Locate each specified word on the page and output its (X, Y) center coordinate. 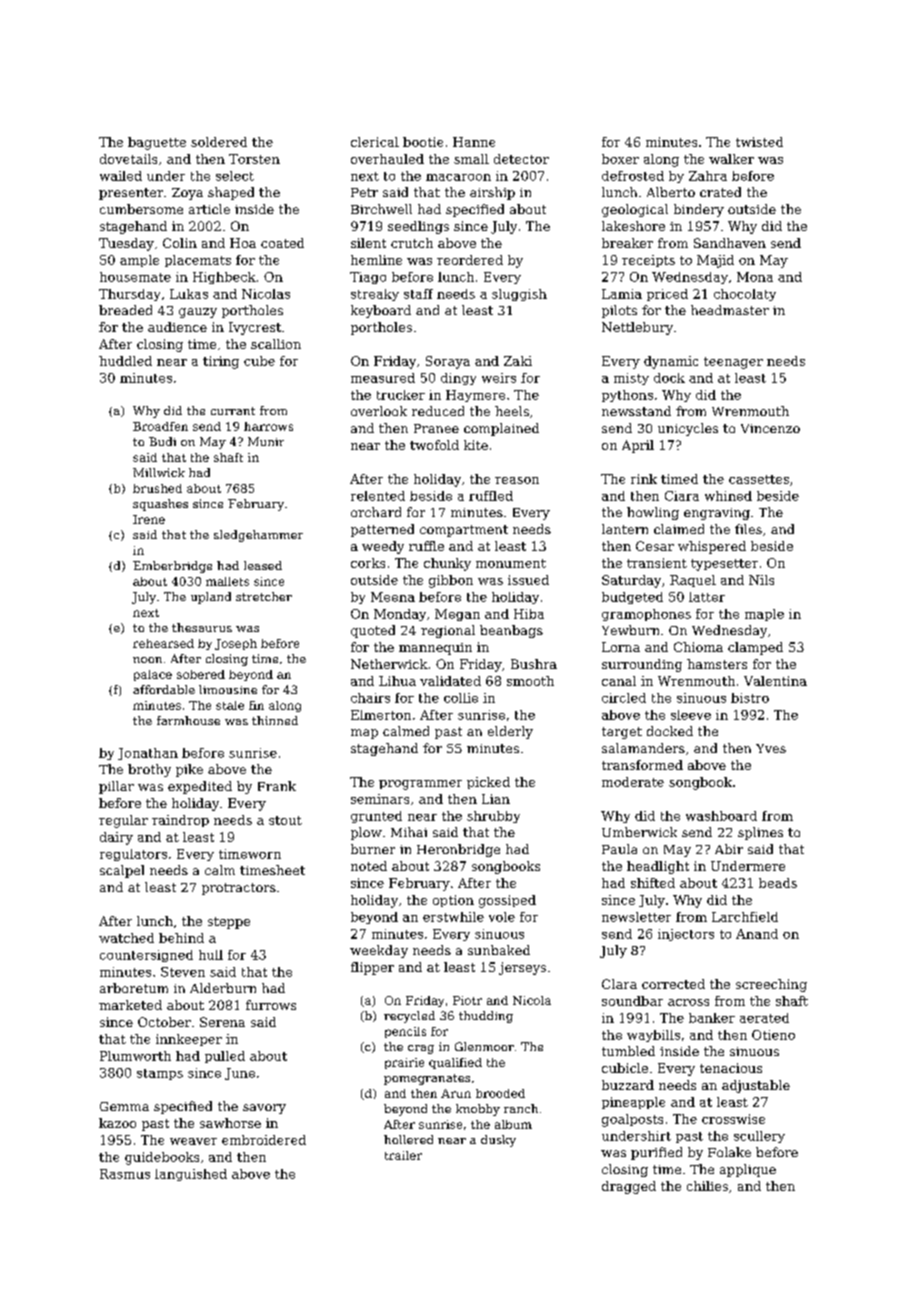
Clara (619, 984)
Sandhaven (730, 243)
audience (177, 327)
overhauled (387, 159)
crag (421, 1049)
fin (256, 705)
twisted (759, 142)
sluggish (519, 295)
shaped (231, 193)
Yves (771, 748)
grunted (376, 817)
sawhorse (230, 1123)
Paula (619, 849)
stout (285, 820)
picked (488, 783)
